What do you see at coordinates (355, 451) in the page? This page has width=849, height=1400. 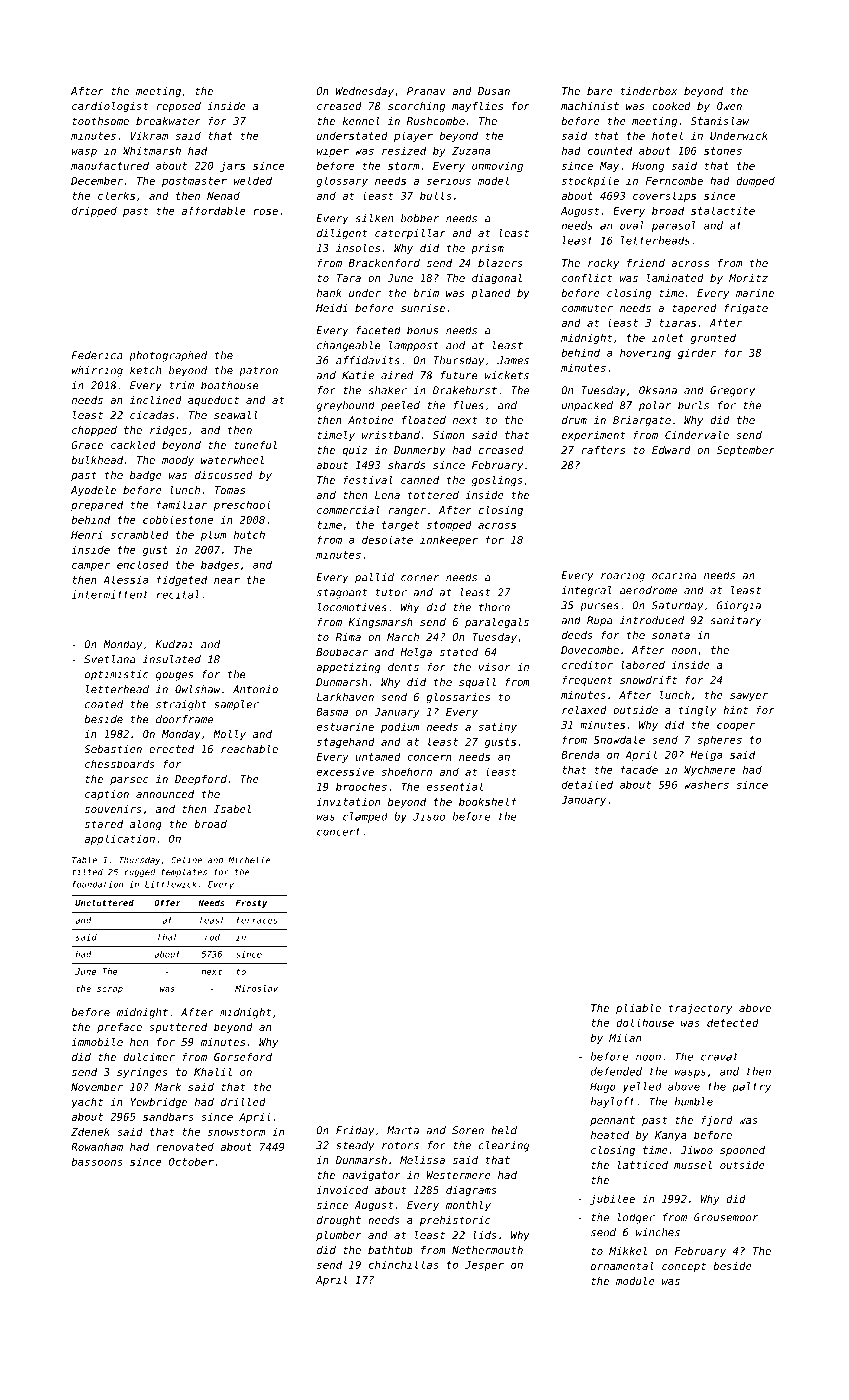 I see `quiz` at bounding box center [355, 451].
